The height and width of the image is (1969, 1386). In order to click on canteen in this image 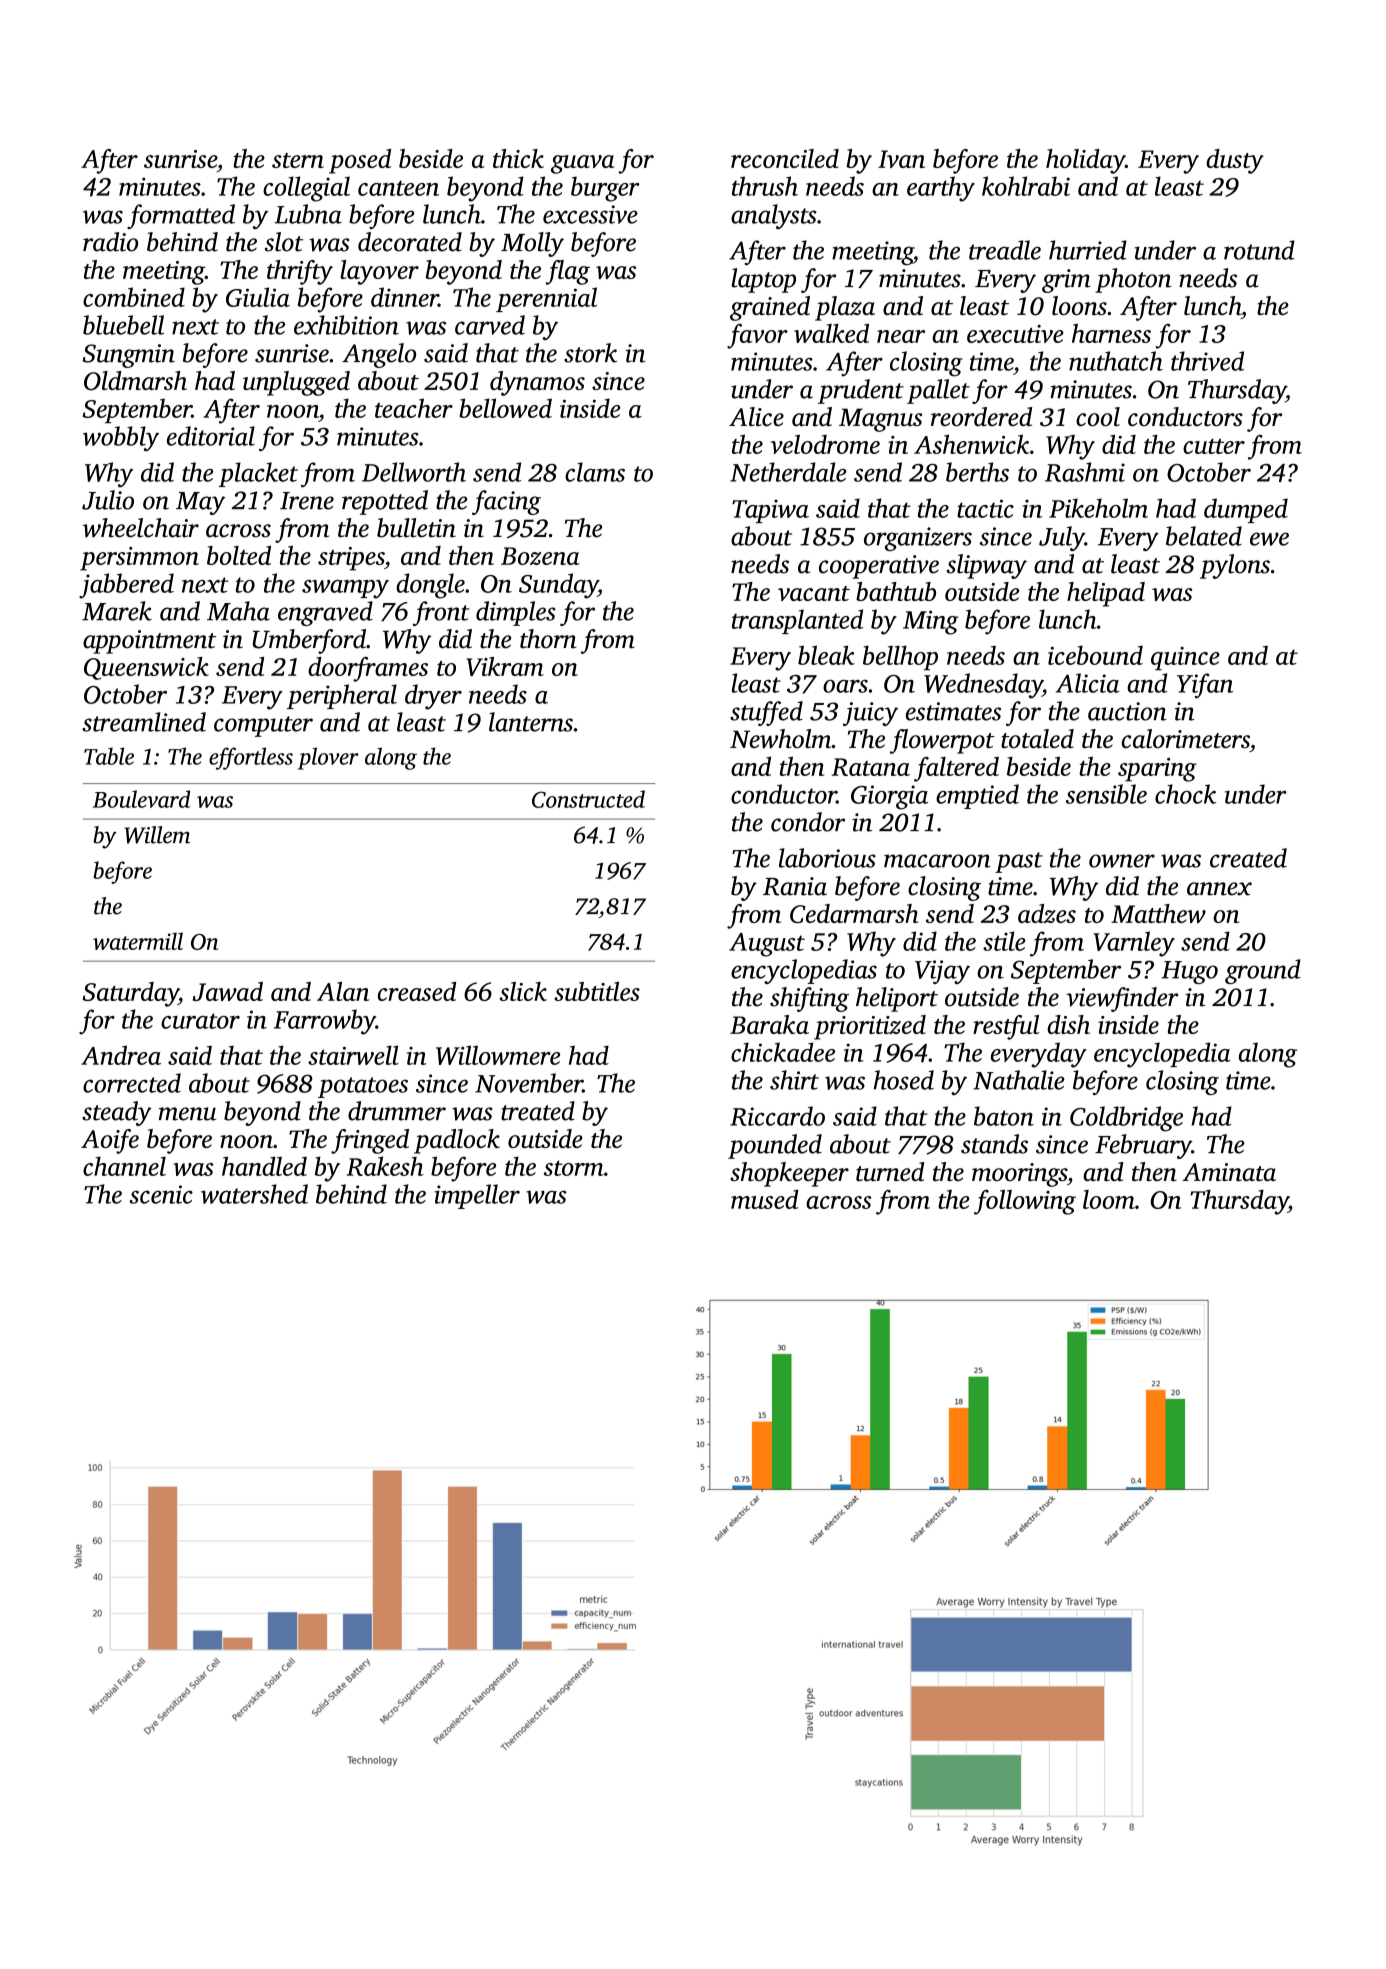, I will do `click(398, 188)`.
